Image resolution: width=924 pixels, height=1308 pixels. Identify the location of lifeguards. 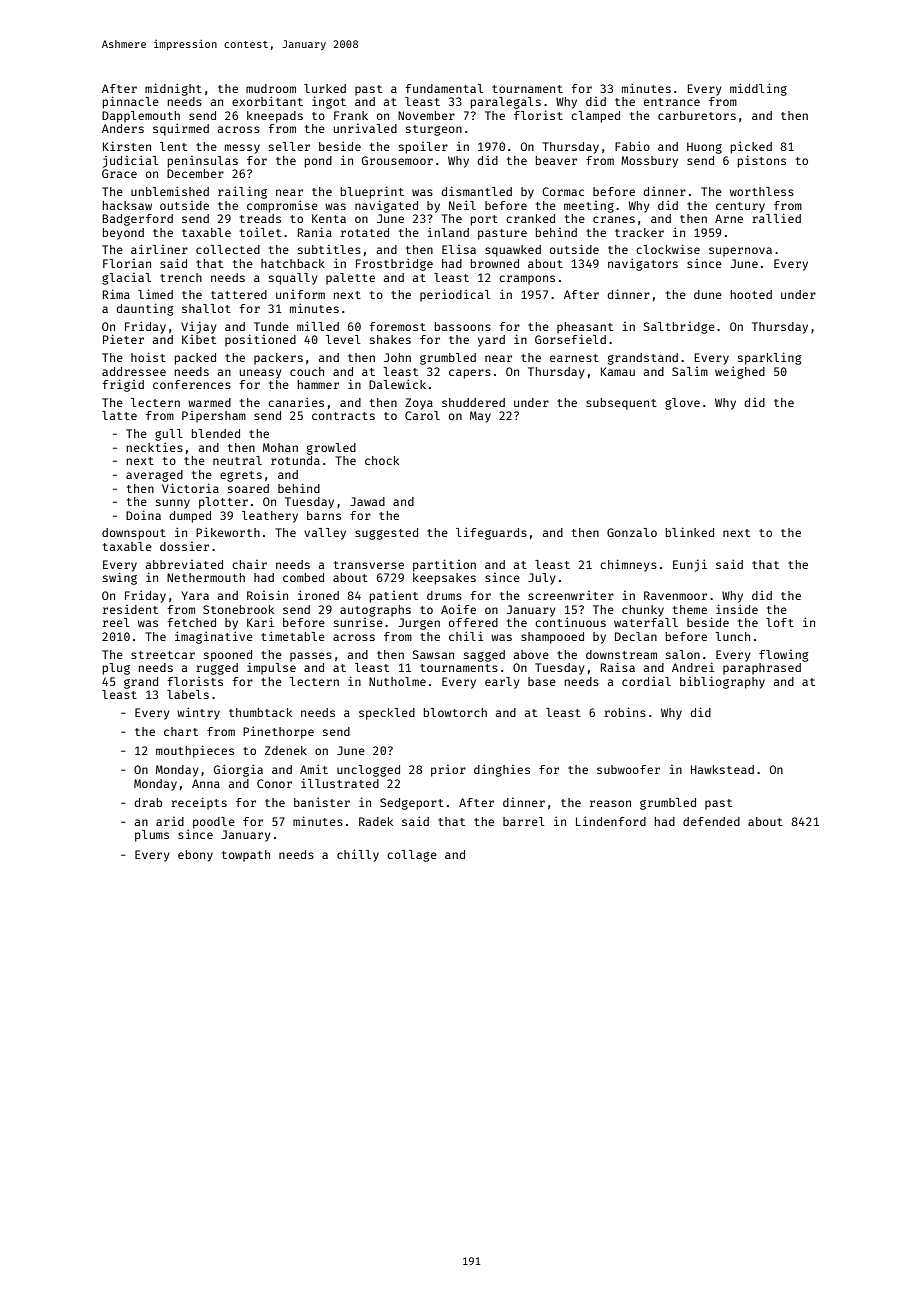
(491, 533).
